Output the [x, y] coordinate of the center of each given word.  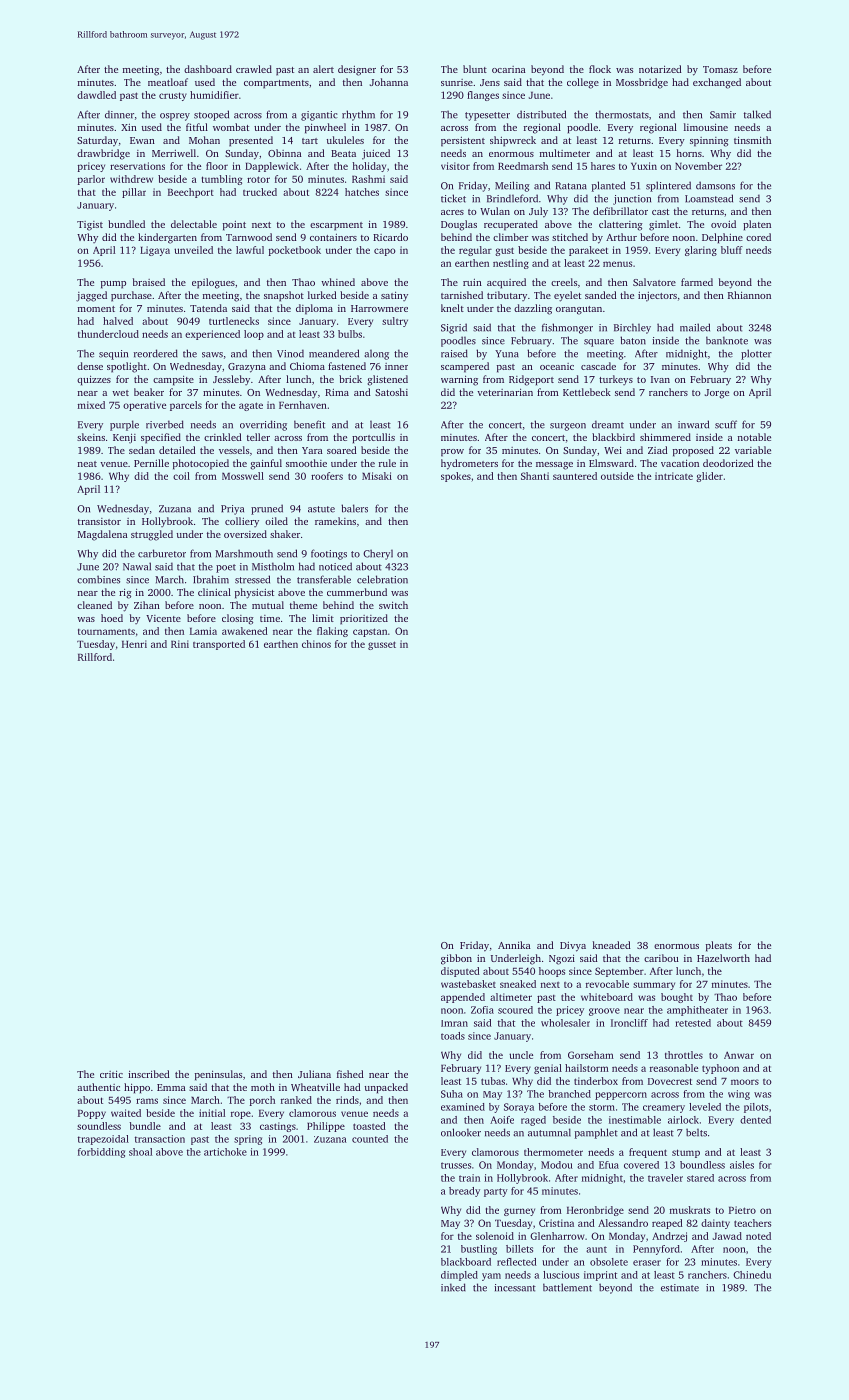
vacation [680, 463]
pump [113, 285]
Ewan [142, 140]
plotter [756, 354]
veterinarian [505, 392]
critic [111, 1074]
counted [370, 1139]
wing [739, 1095]
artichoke [225, 1152]
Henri [134, 644]
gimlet [663, 225]
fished [350, 1074]
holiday [369, 167]
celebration [382, 579]
